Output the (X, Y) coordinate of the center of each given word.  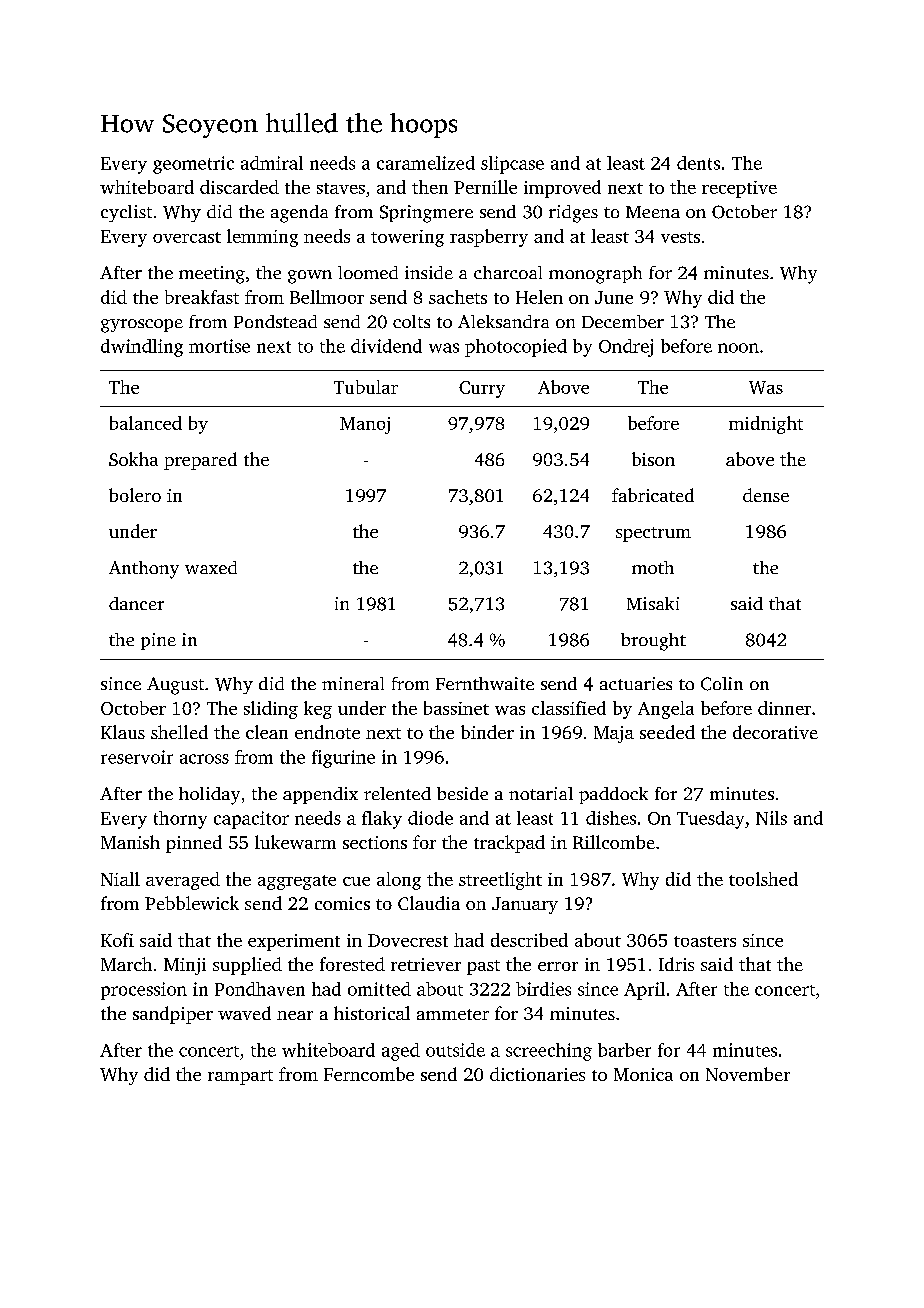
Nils (771, 818)
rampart (240, 1077)
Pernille (485, 187)
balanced (146, 423)
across (204, 759)
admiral (272, 163)
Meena (653, 212)
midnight (766, 425)
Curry (482, 389)
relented (397, 793)
